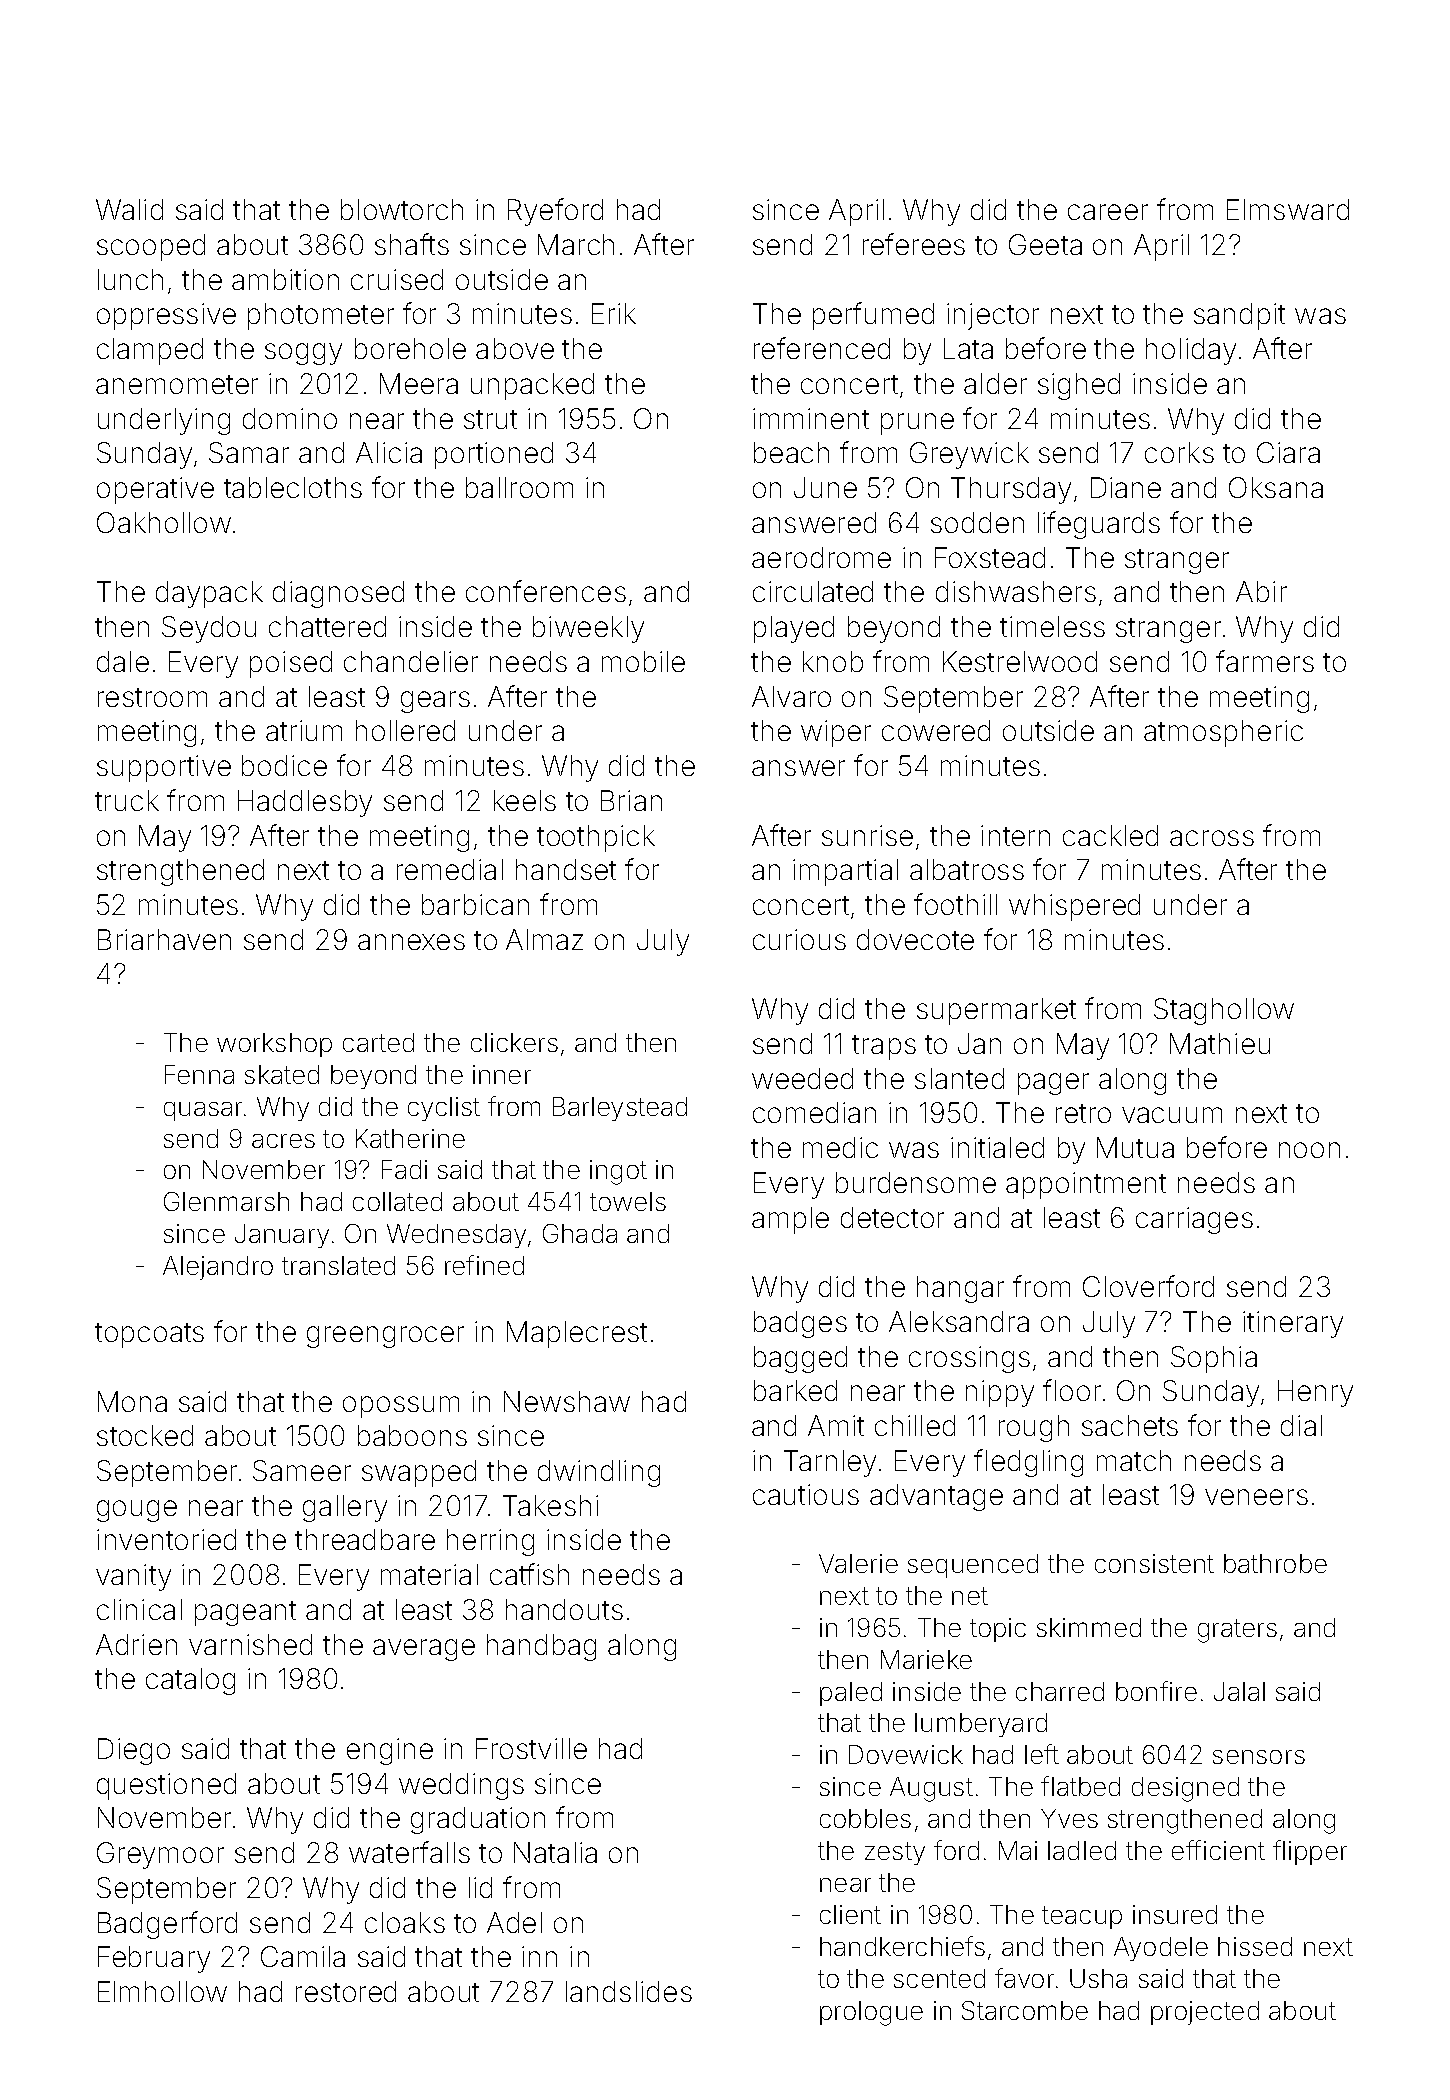 This page has height=2100, width=1450. Describe the element at coordinates (1288, 209) in the page. I see `Elmsward` at that location.
